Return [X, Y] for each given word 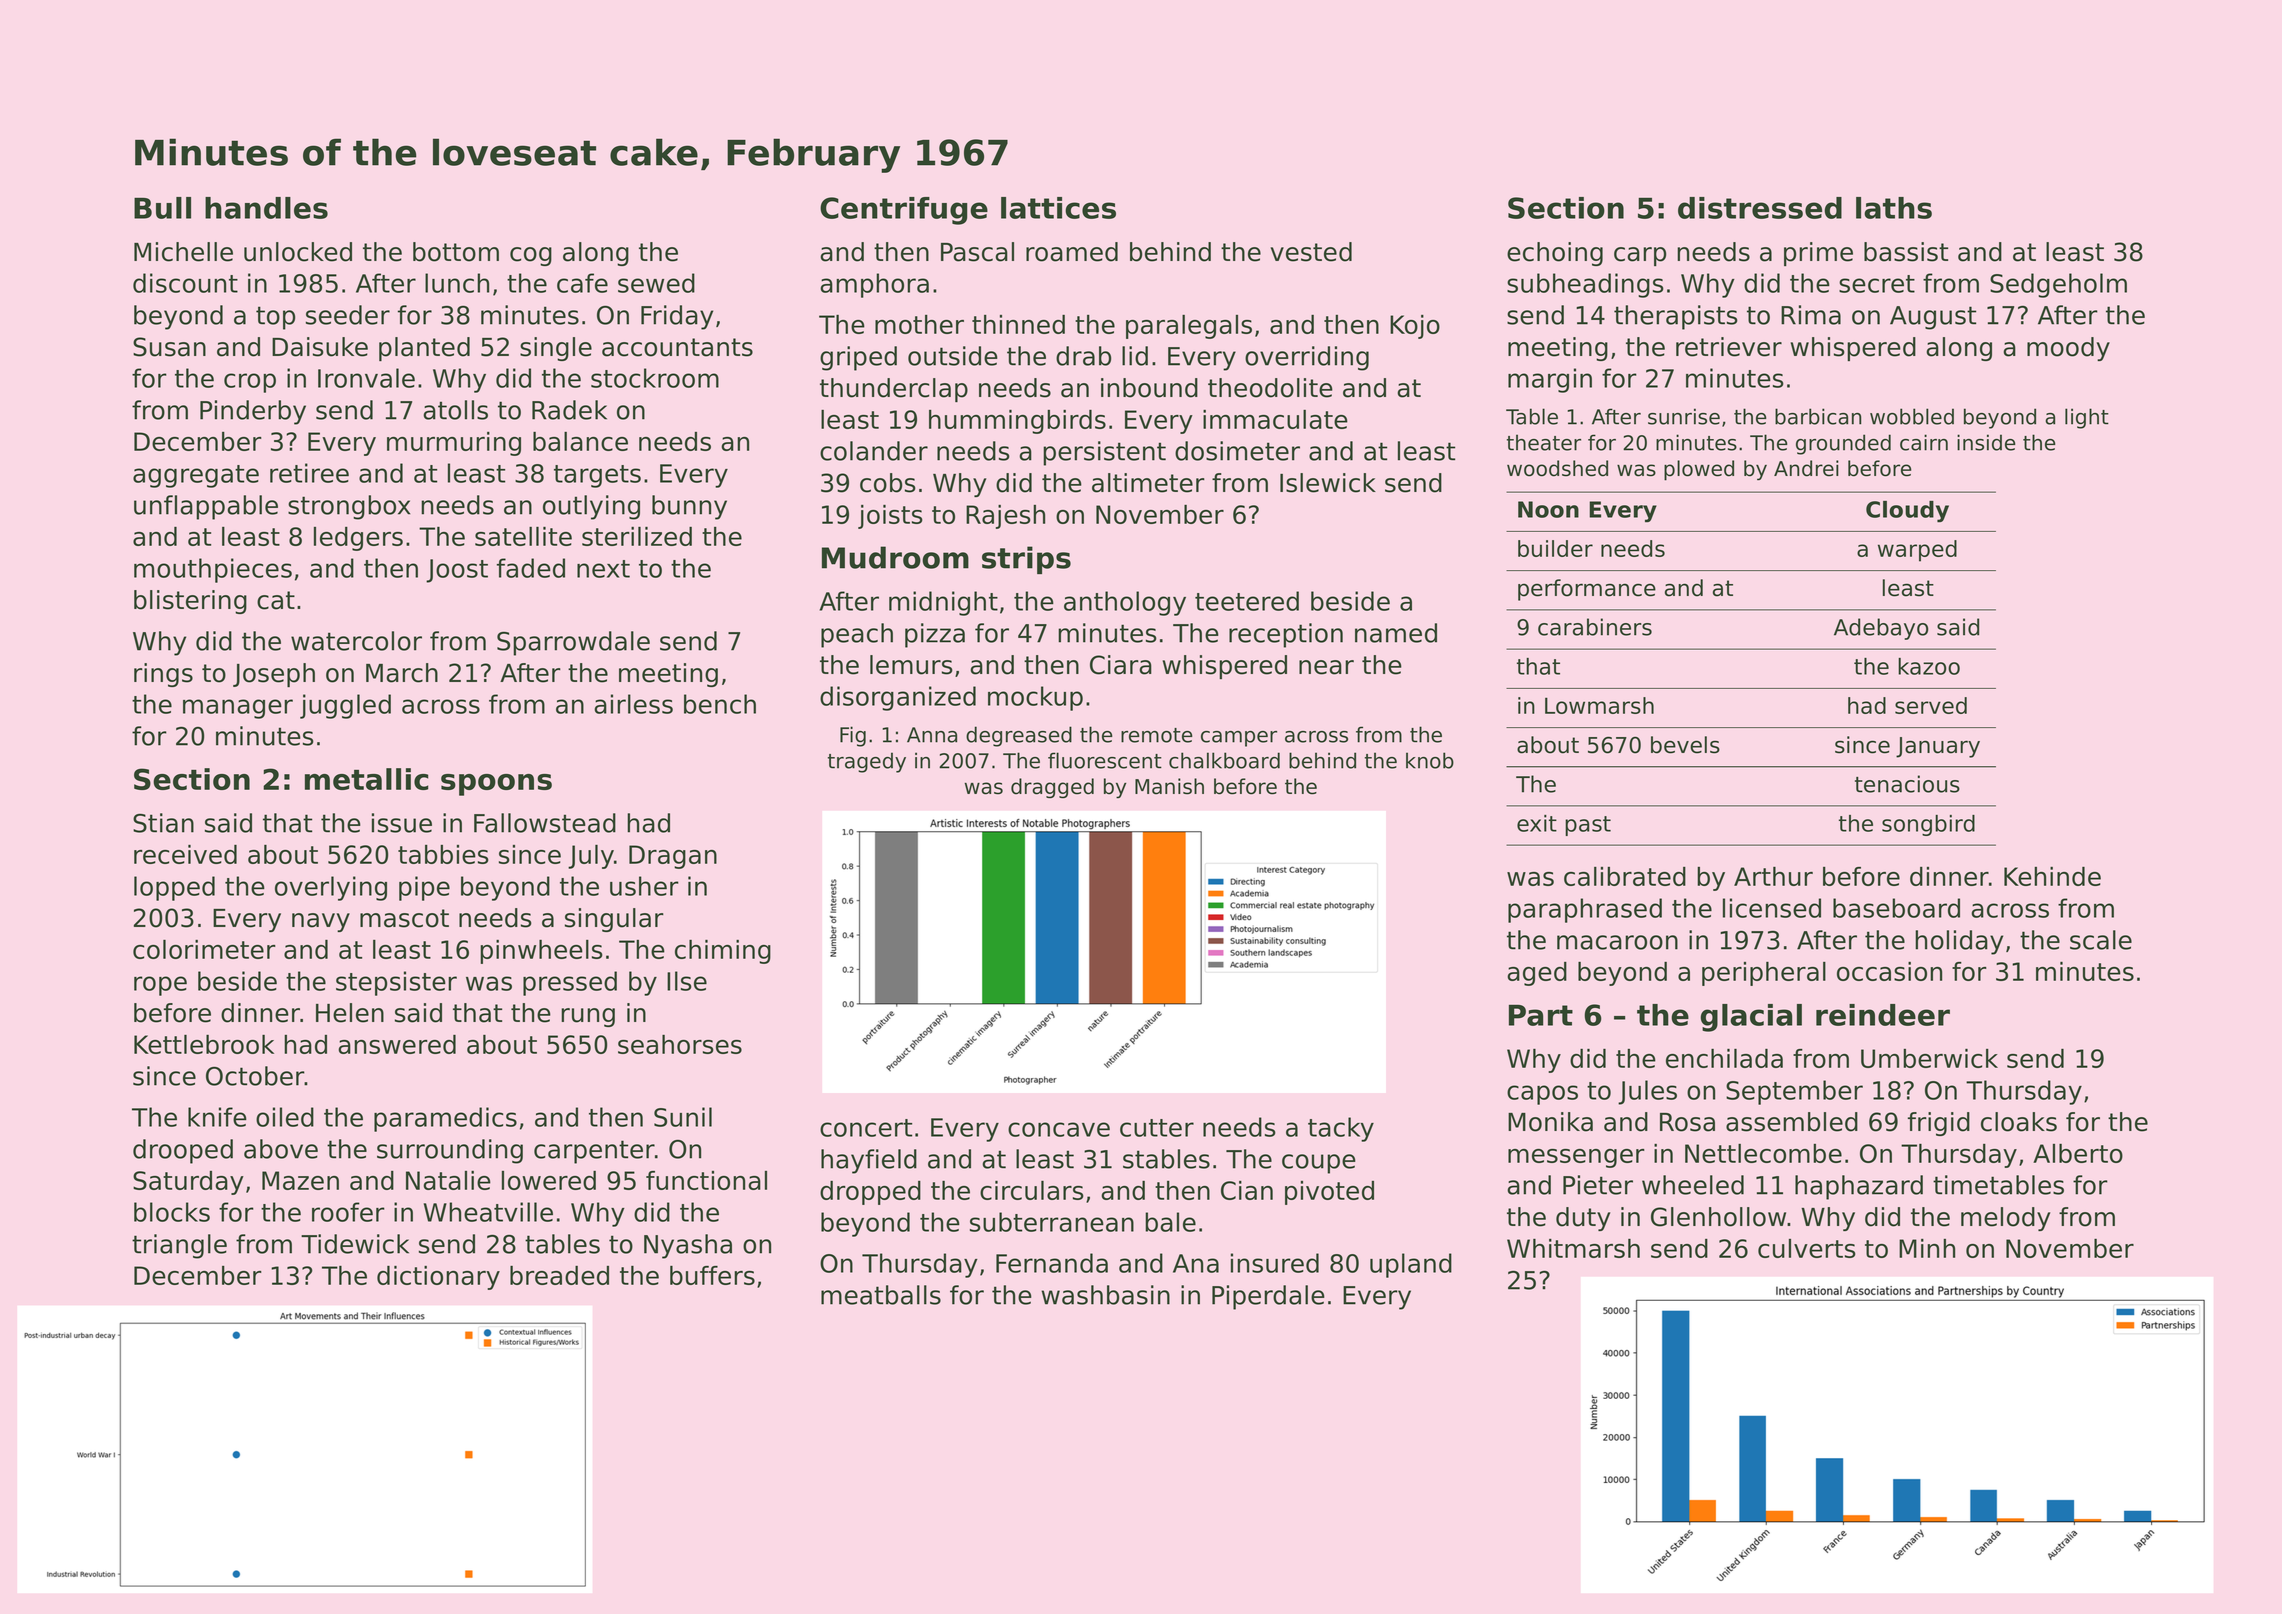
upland [1411, 1265]
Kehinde [2052, 876]
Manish [1169, 786]
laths [1894, 208]
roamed [1072, 252]
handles [266, 208]
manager [238, 709]
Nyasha [688, 1246]
